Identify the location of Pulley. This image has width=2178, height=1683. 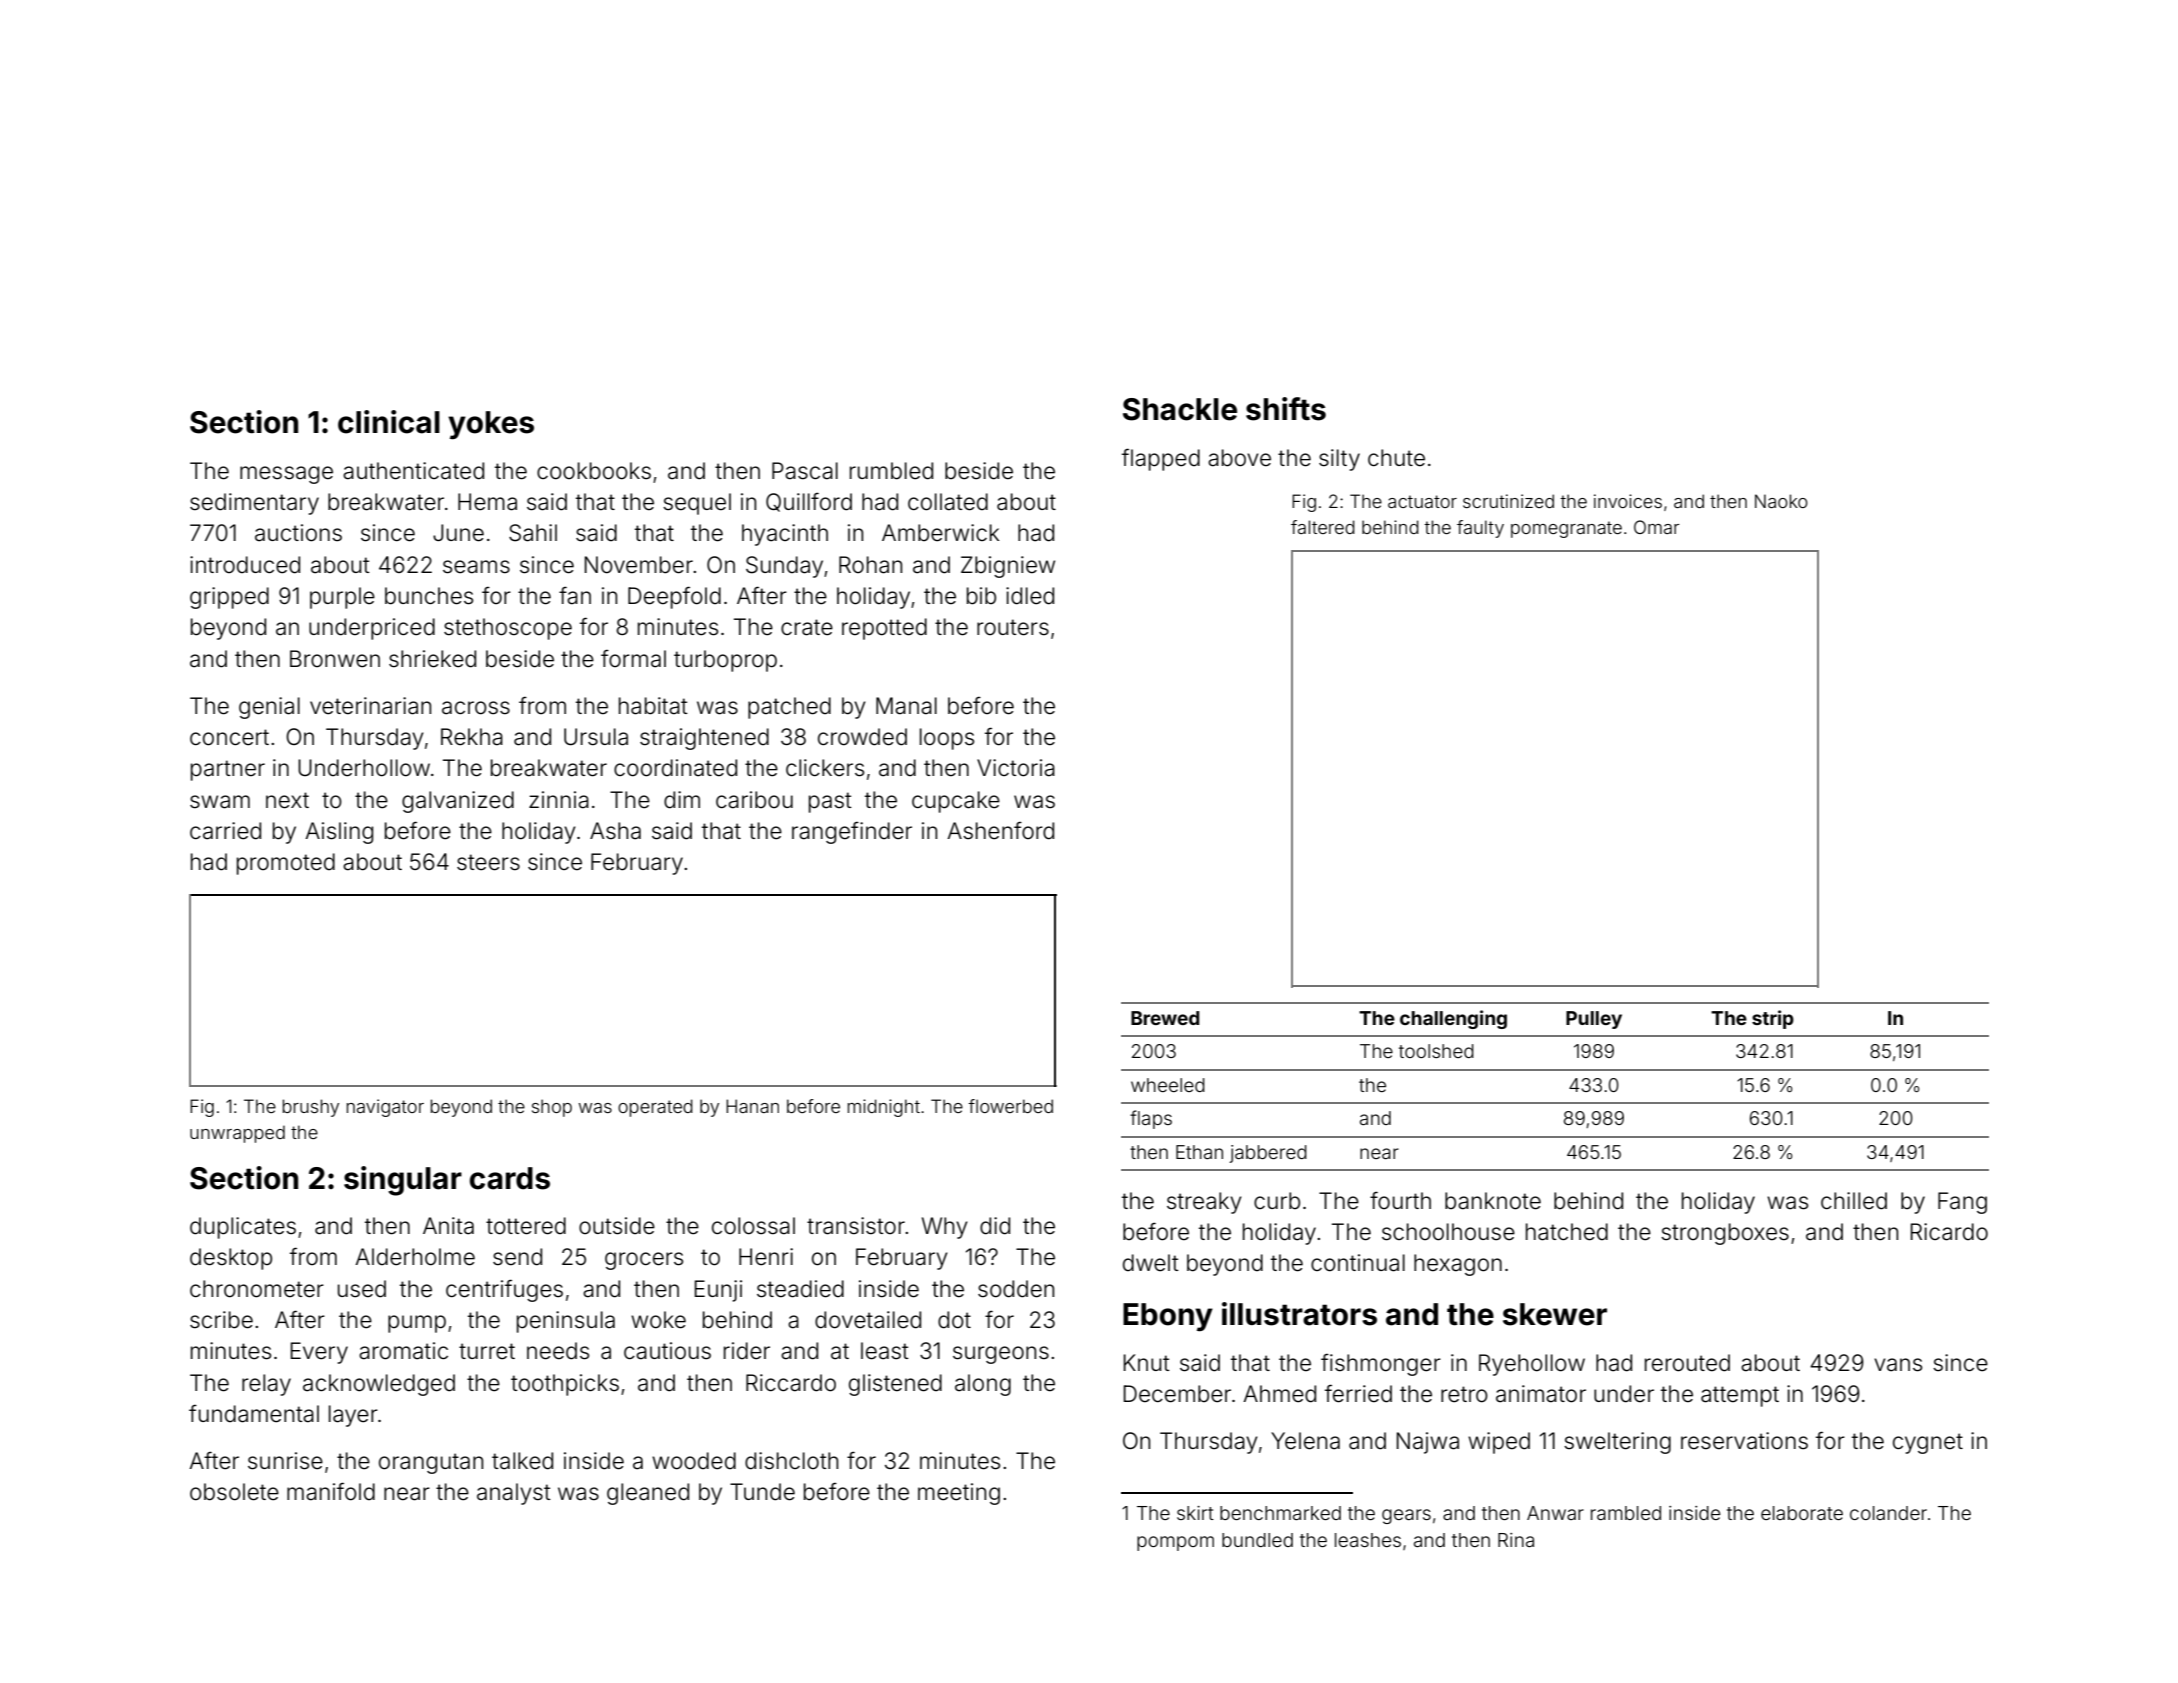
(1594, 1020).
